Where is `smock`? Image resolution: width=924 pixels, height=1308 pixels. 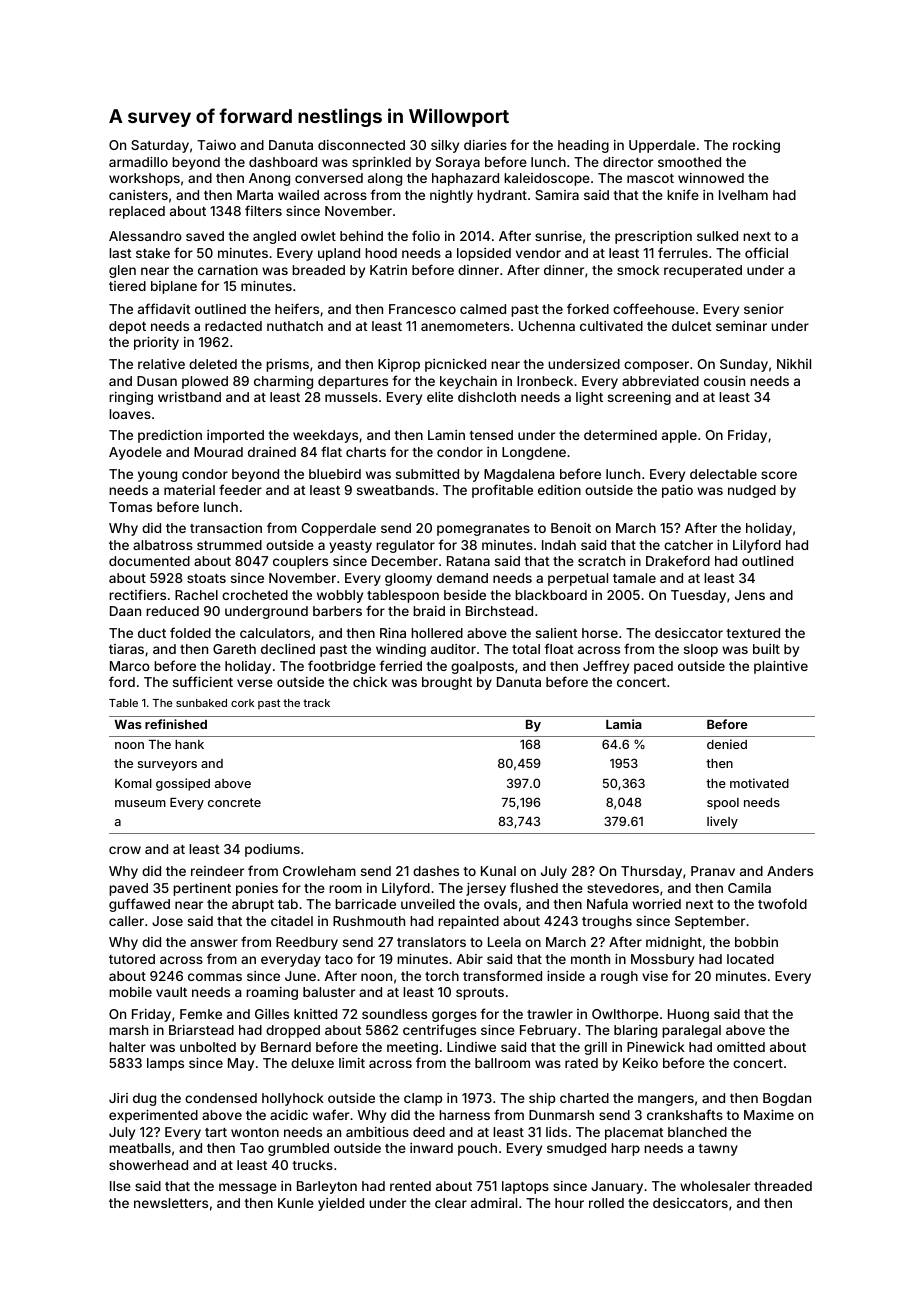
smock is located at coordinates (638, 270).
